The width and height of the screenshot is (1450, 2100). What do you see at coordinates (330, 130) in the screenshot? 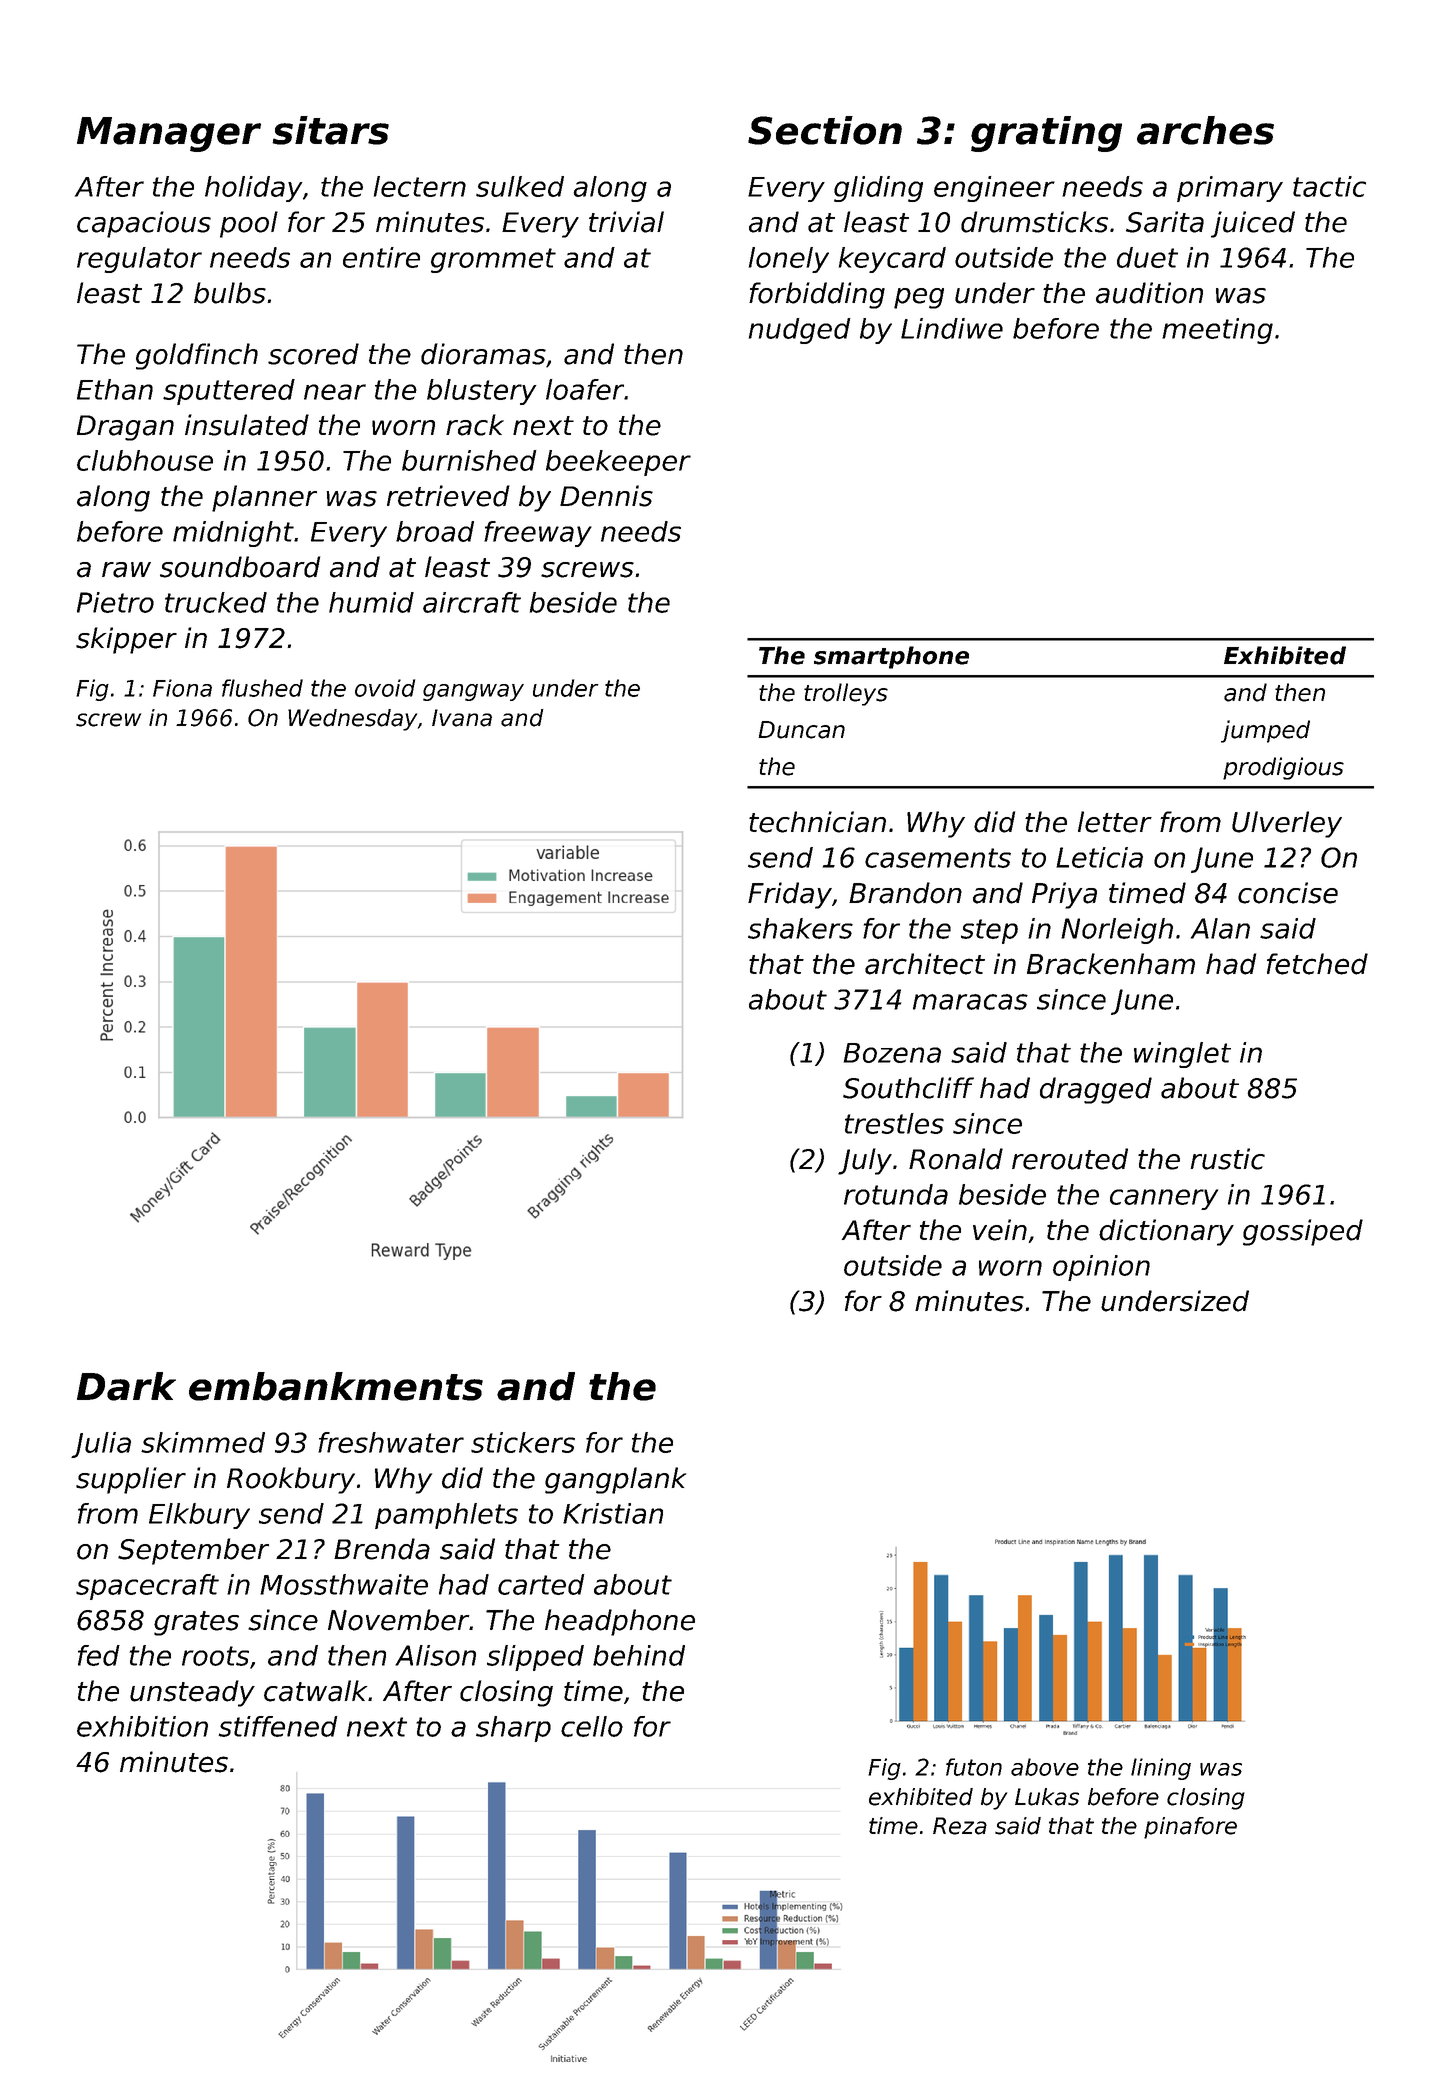
I see `sitars` at bounding box center [330, 130].
